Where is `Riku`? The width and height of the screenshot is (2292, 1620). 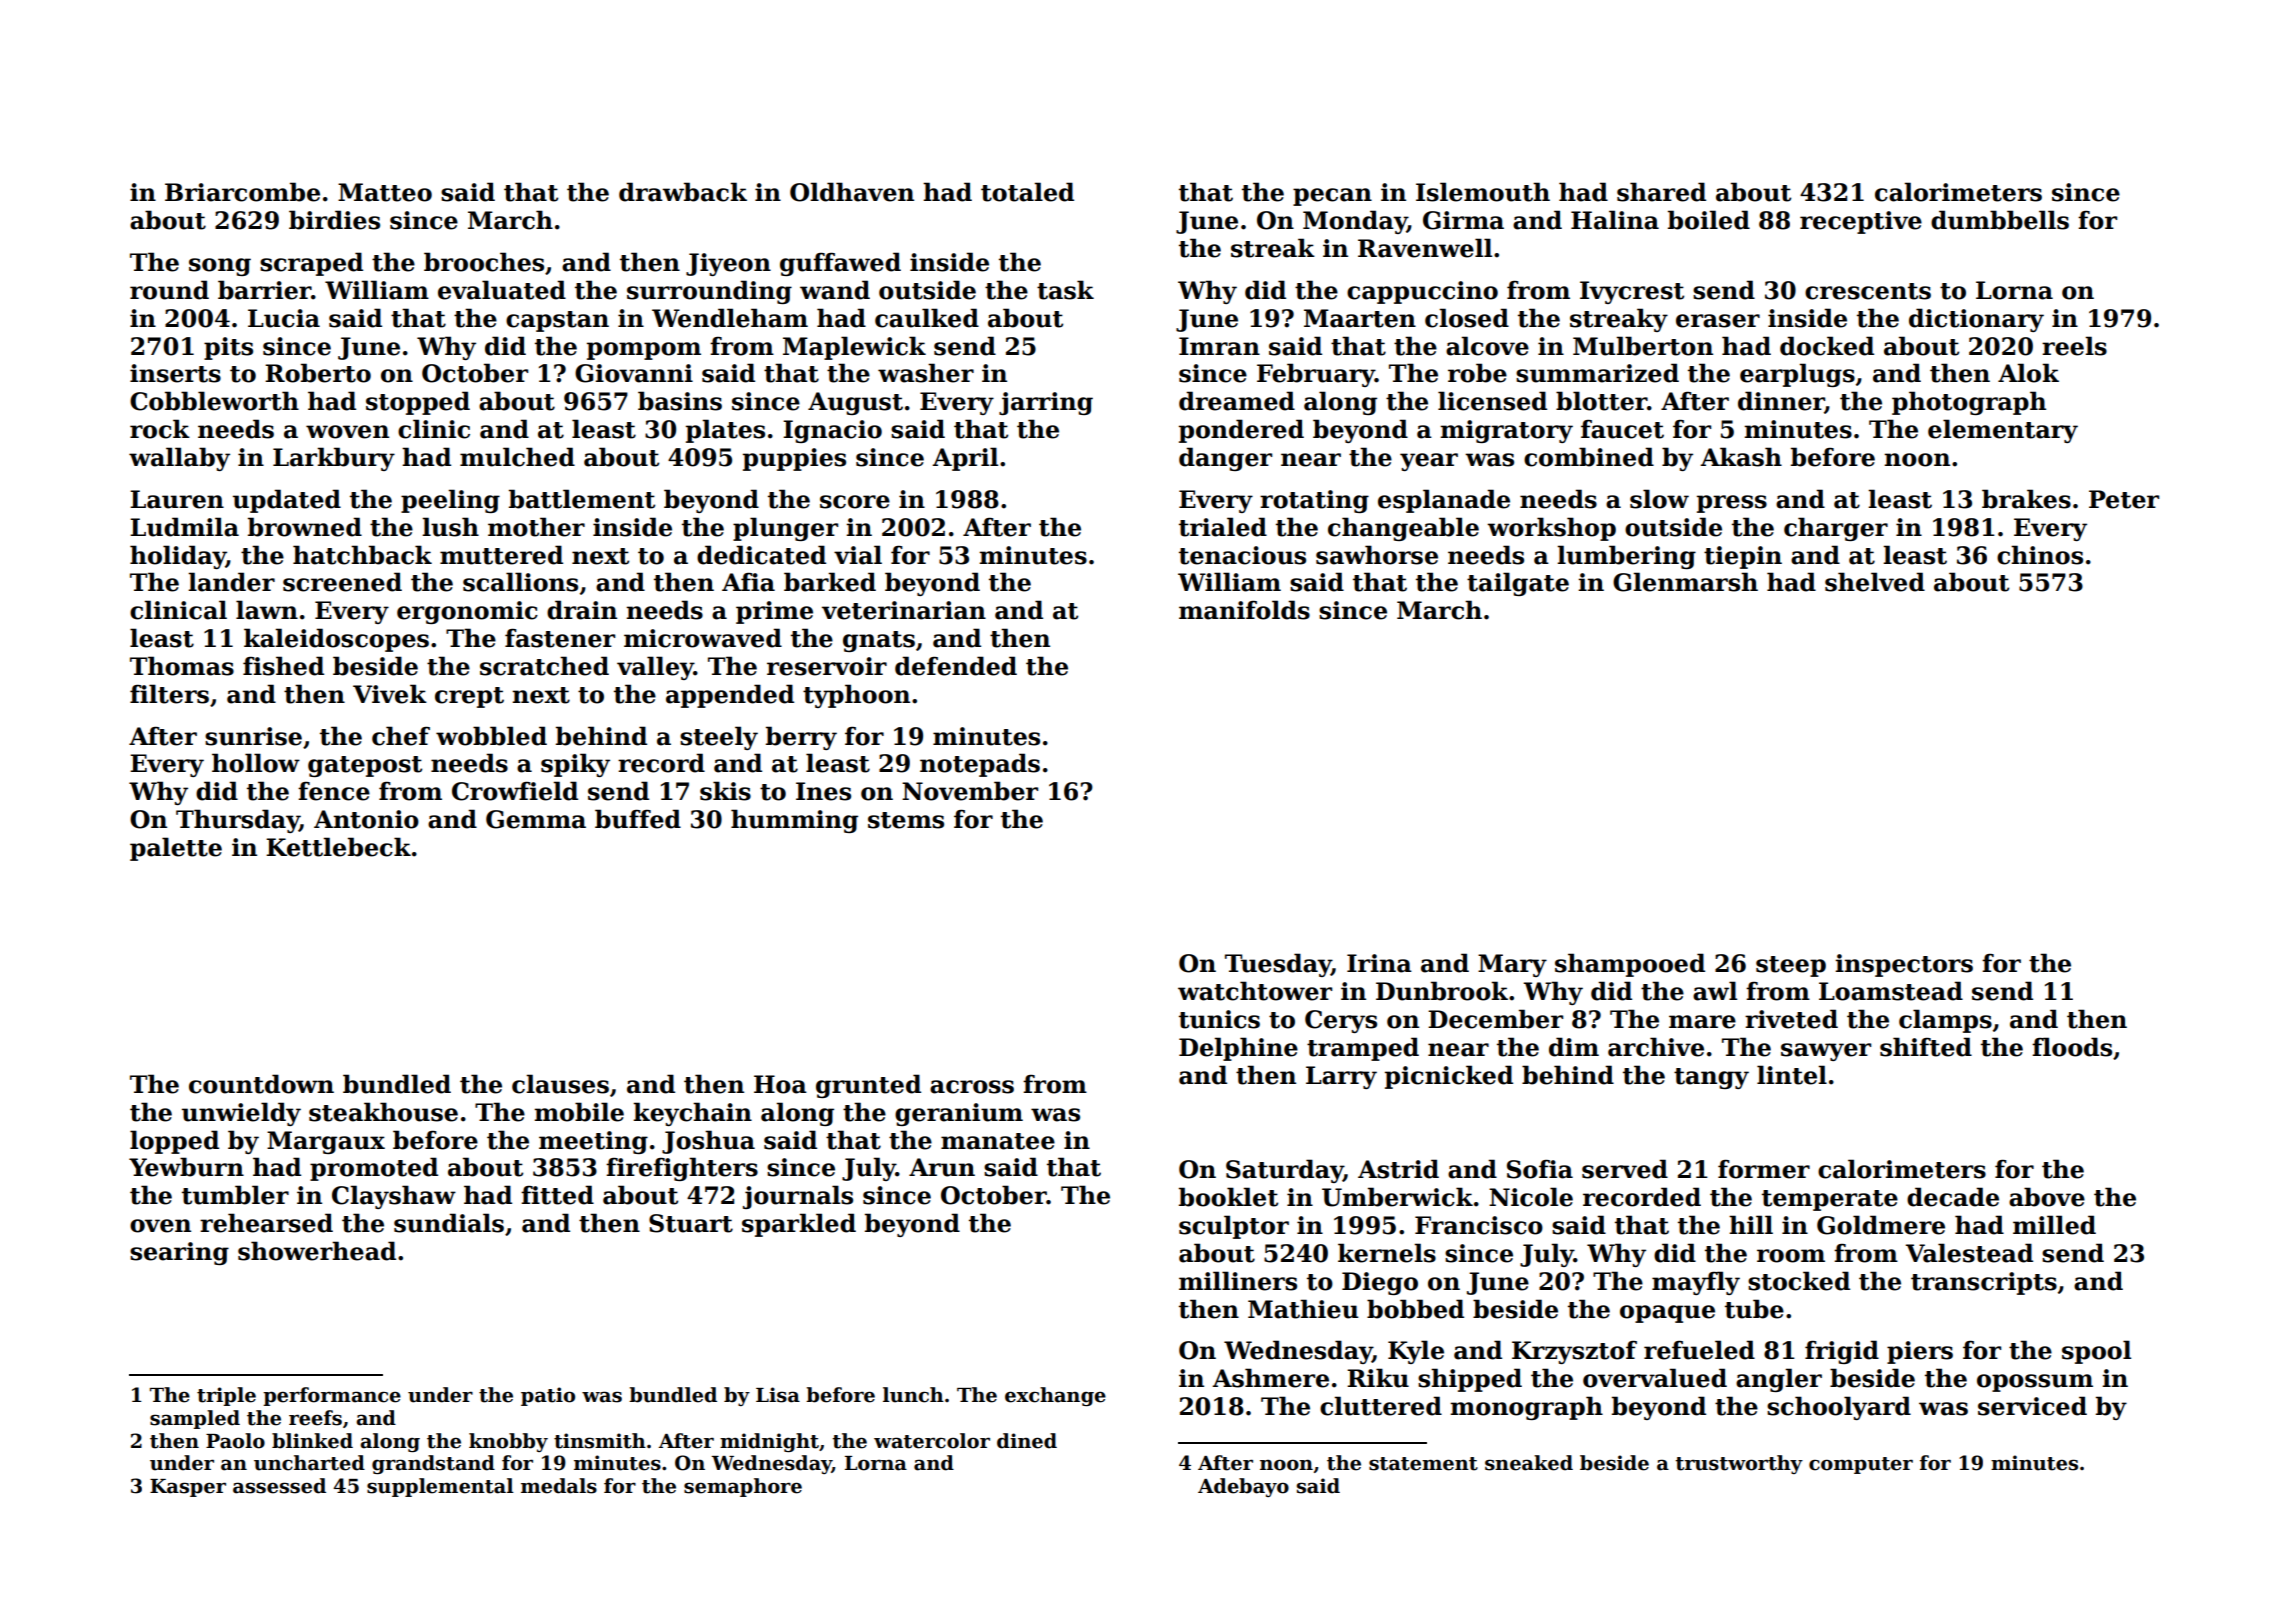
Riku is located at coordinates (1378, 1378).
